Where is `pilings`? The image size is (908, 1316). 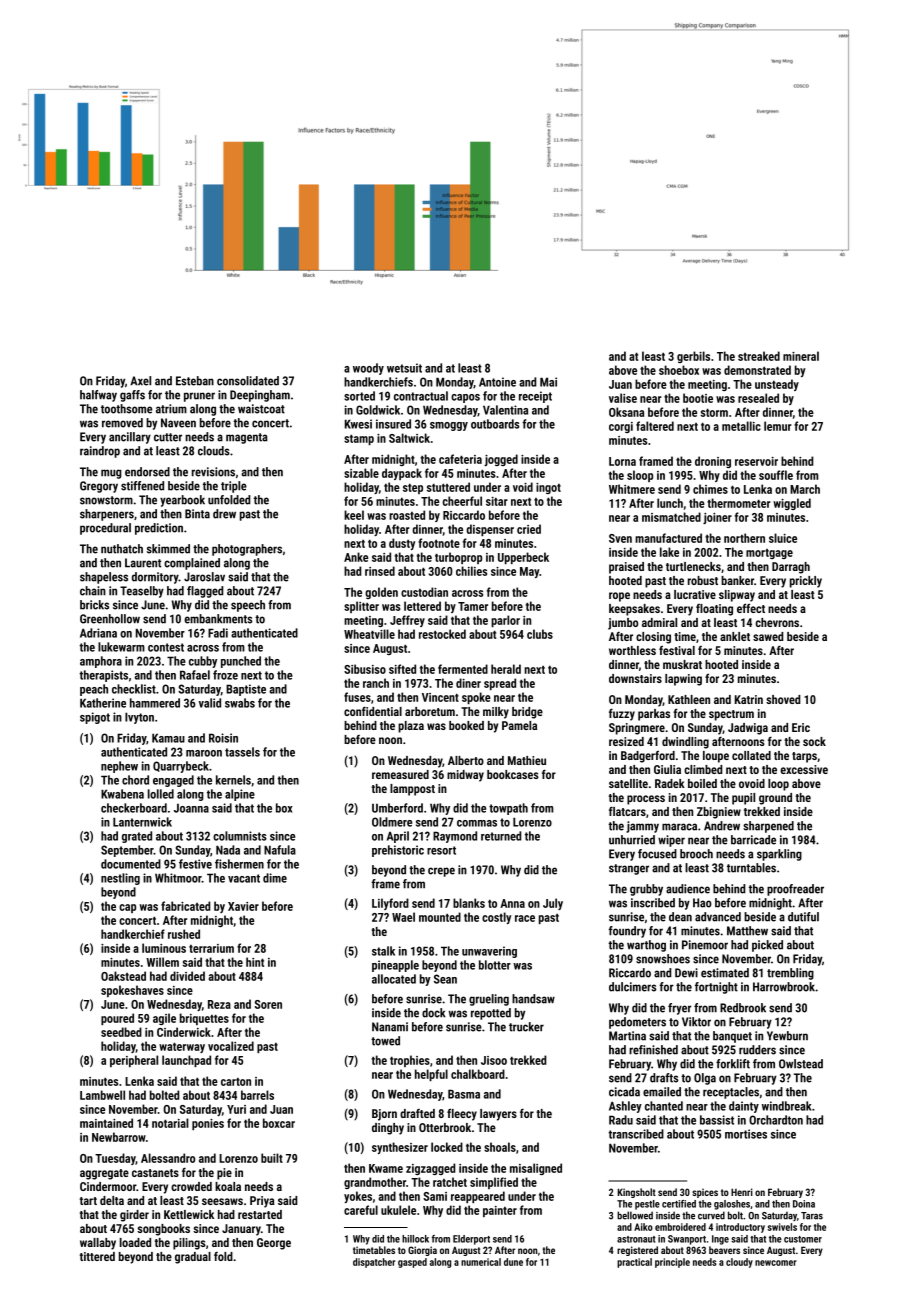 pilings is located at coordinates (189, 1244).
